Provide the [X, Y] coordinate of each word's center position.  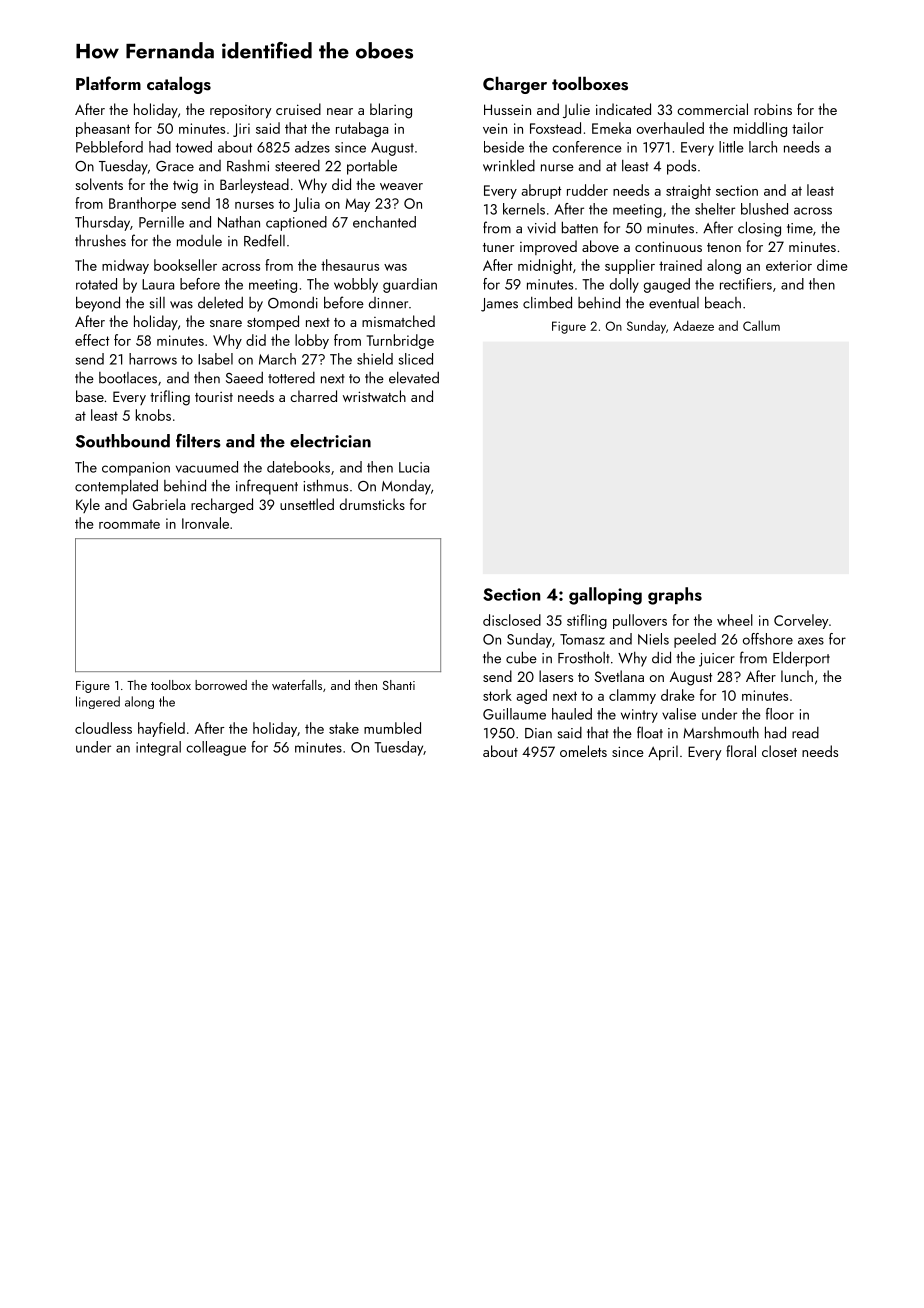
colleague [216, 748]
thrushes [100, 241]
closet [779, 751]
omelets [583, 751]
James [499, 305]
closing [759, 229]
